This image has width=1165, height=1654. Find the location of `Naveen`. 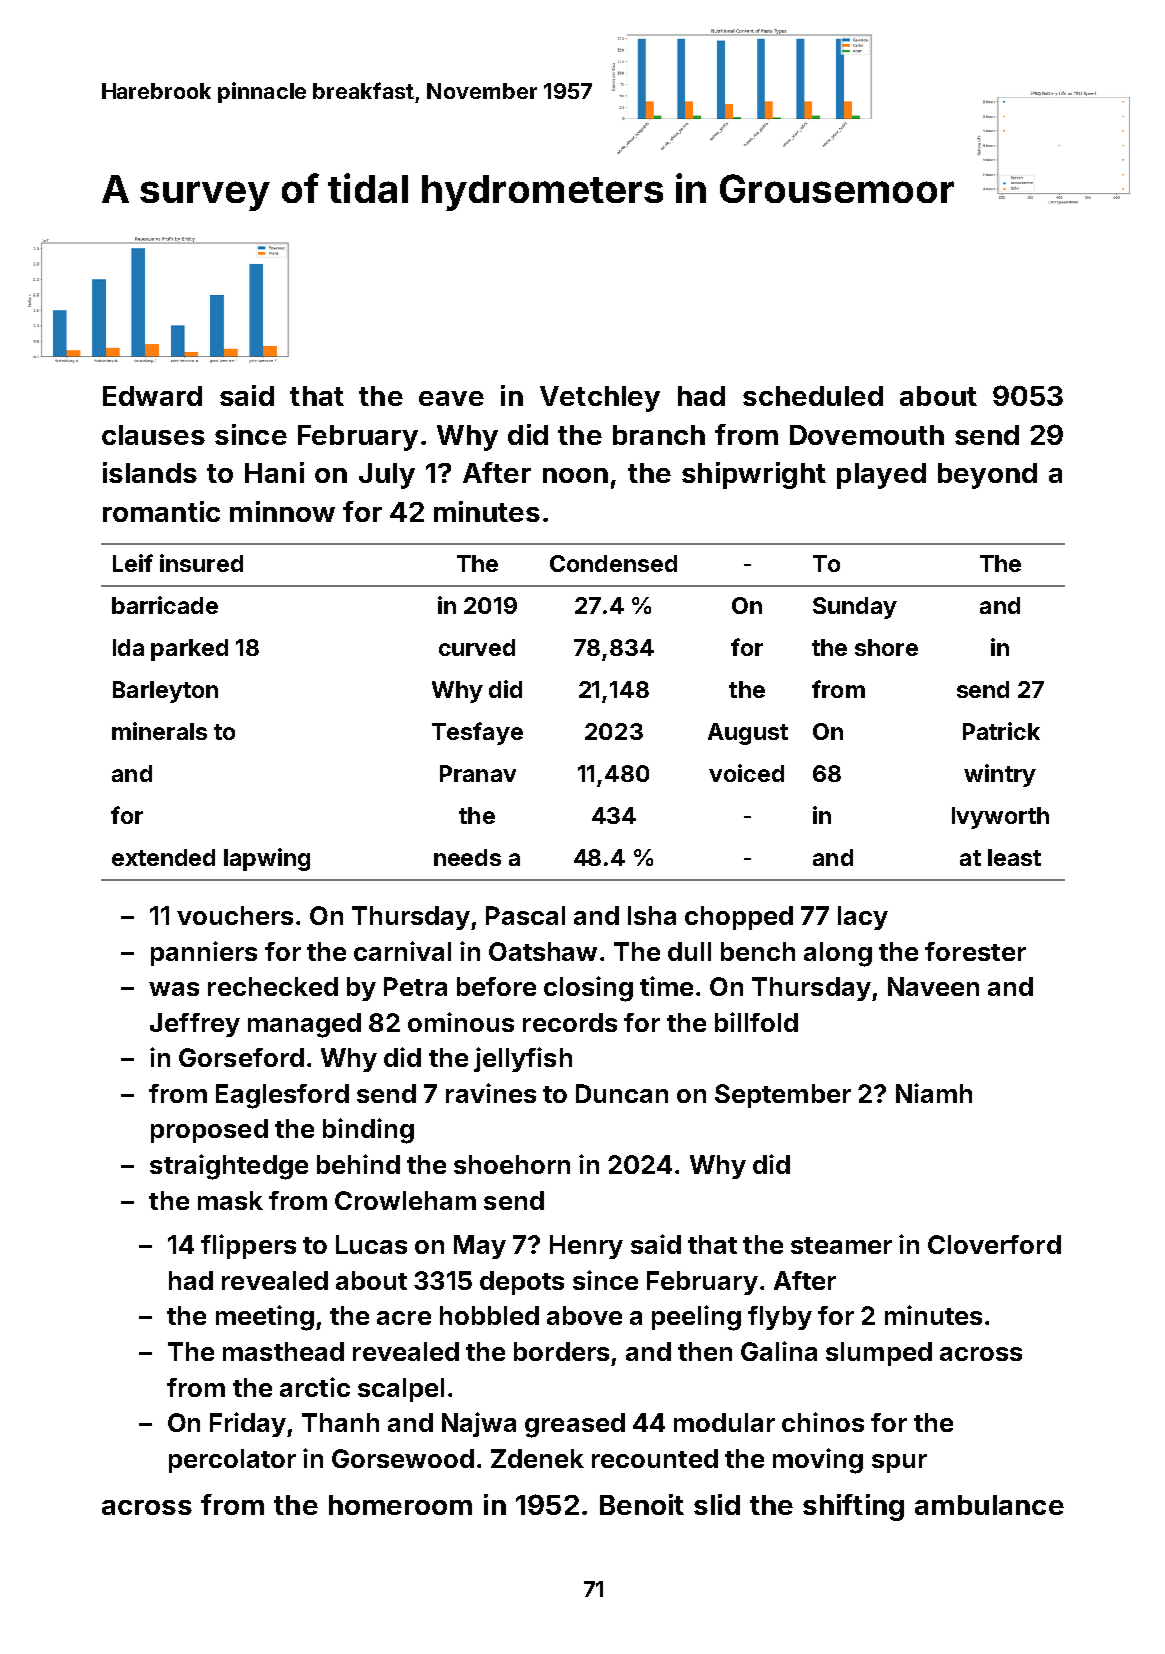

Naveen is located at coordinates (933, 986).
